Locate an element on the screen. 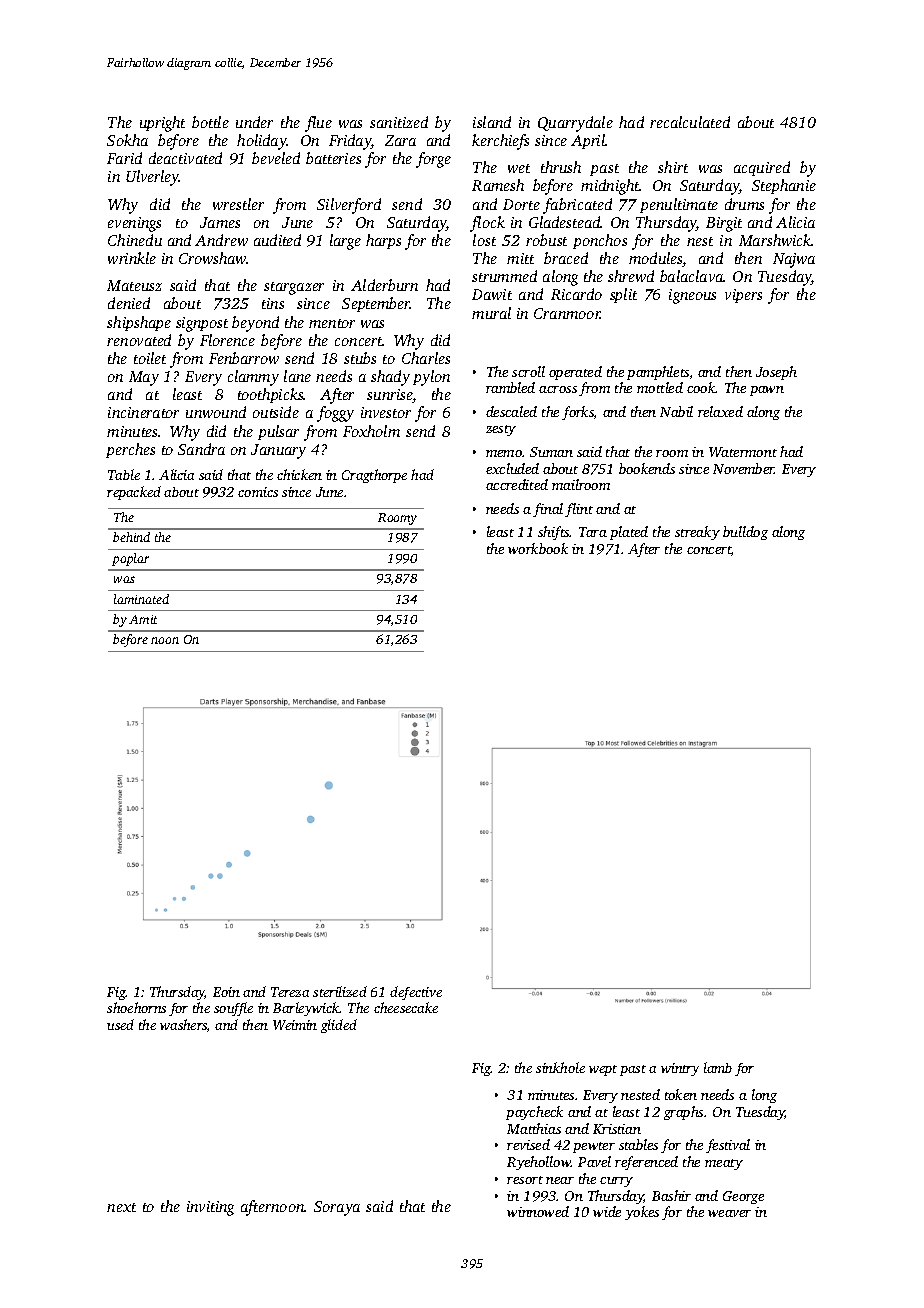  acquired is located at coordinates (762, 168).
